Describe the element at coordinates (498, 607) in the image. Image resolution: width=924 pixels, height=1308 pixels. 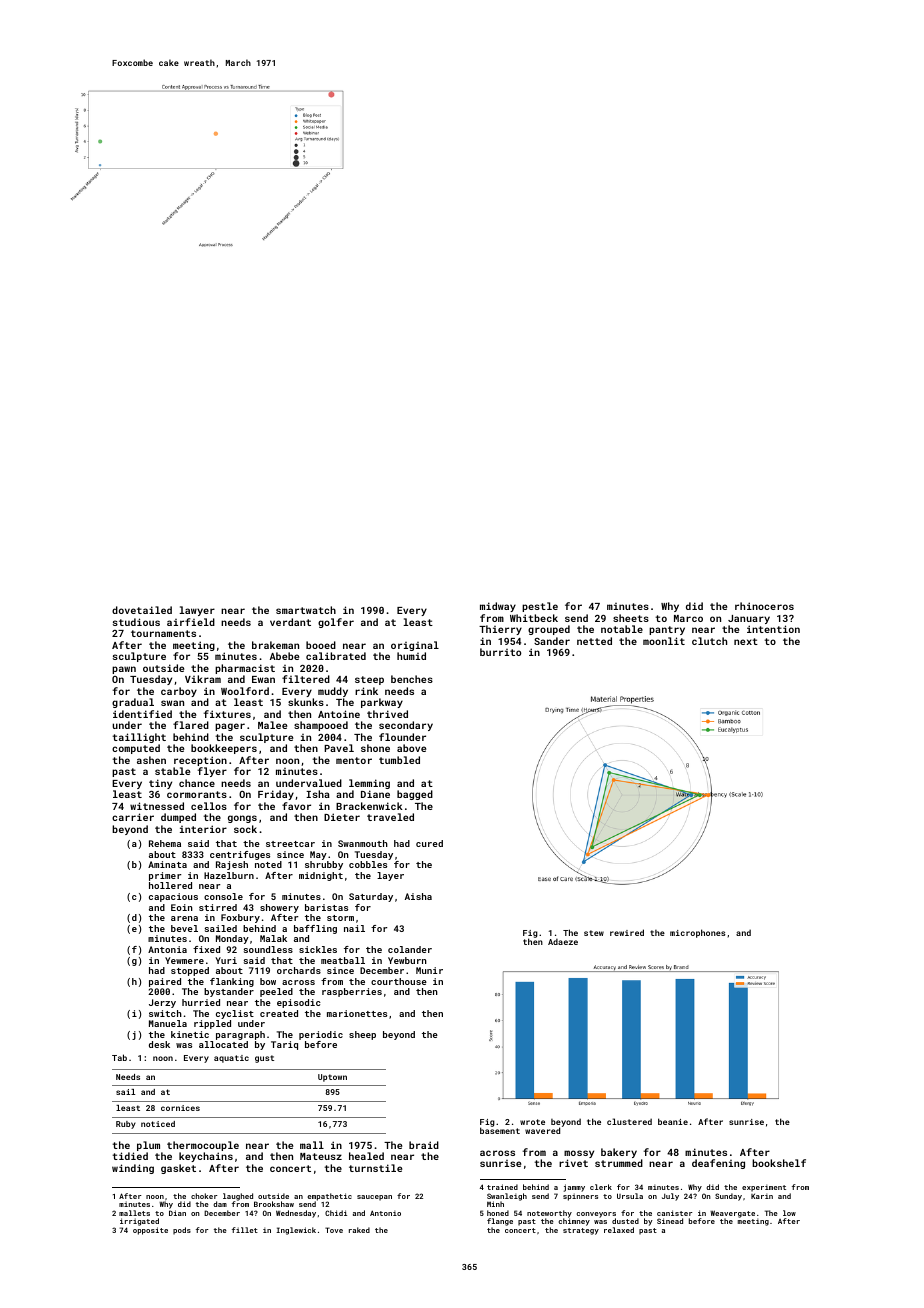
I see `midway` at that location.
